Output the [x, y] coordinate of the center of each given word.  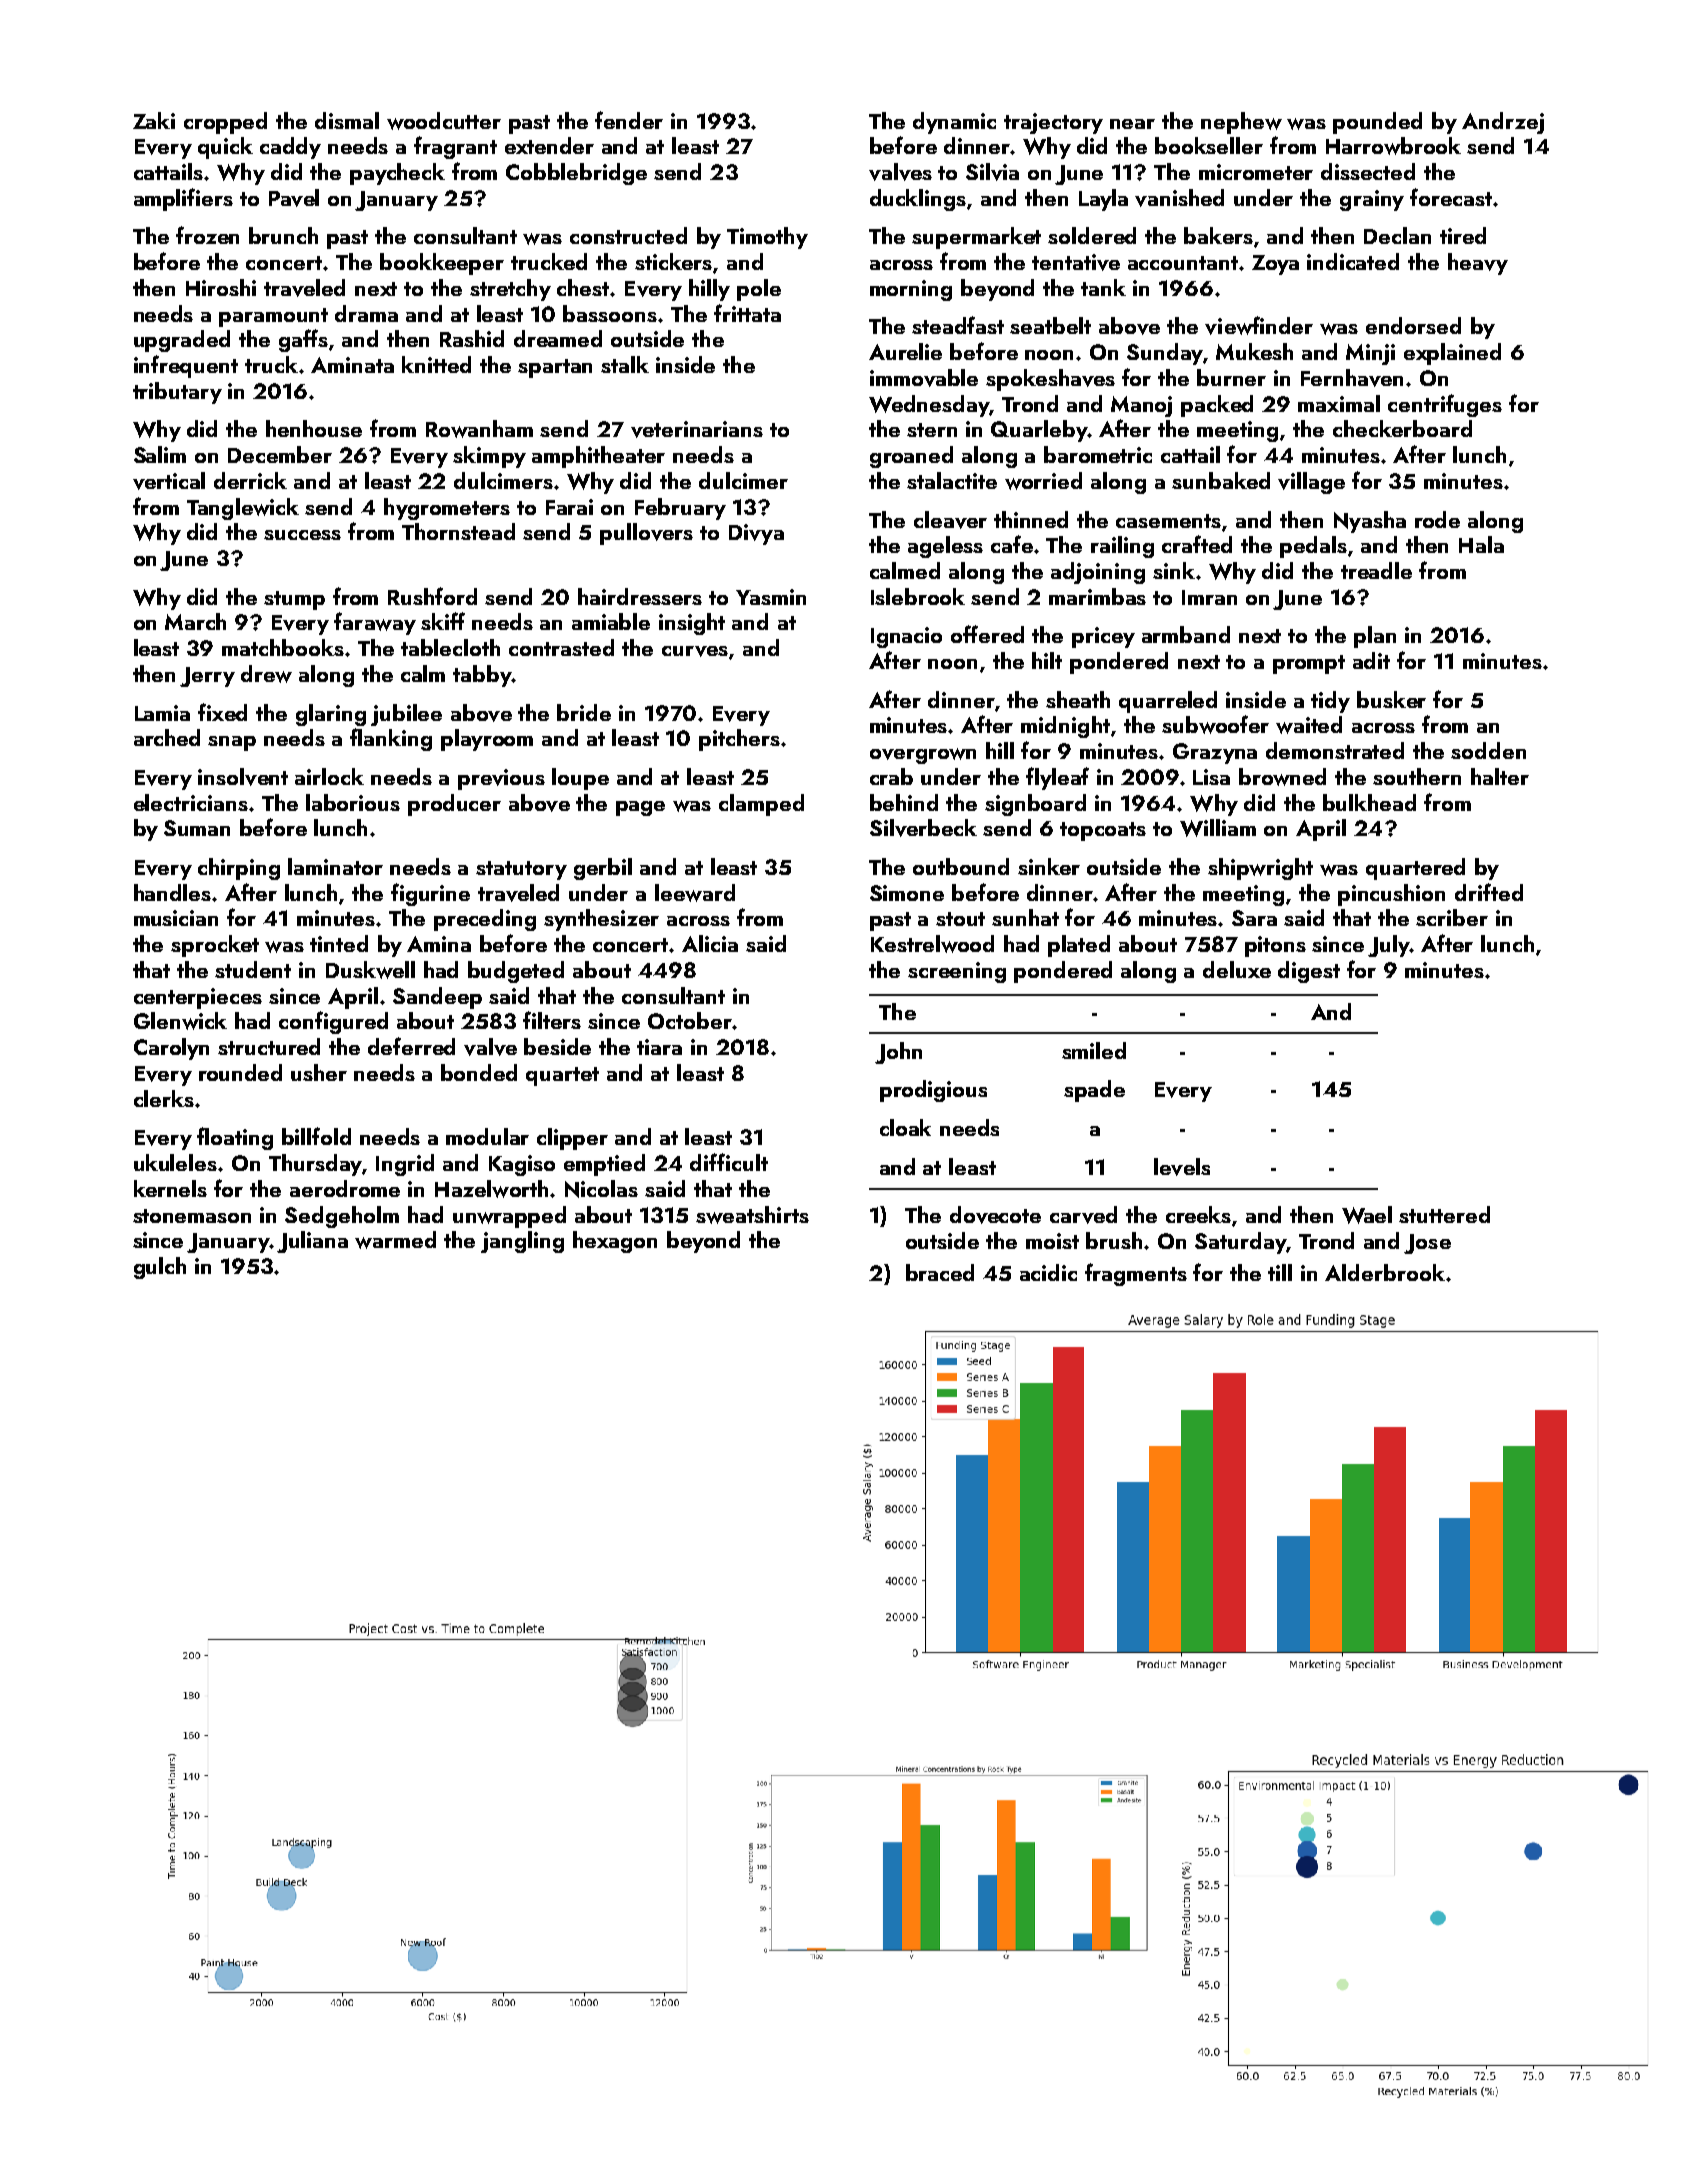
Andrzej [1503, 123]
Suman [197, 828]
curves [695, 651]
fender [629, 120]
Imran [1209, 597]
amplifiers [183, 199]
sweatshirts [752, 1215]
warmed [395, 1240]
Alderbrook [1385, 1272]
